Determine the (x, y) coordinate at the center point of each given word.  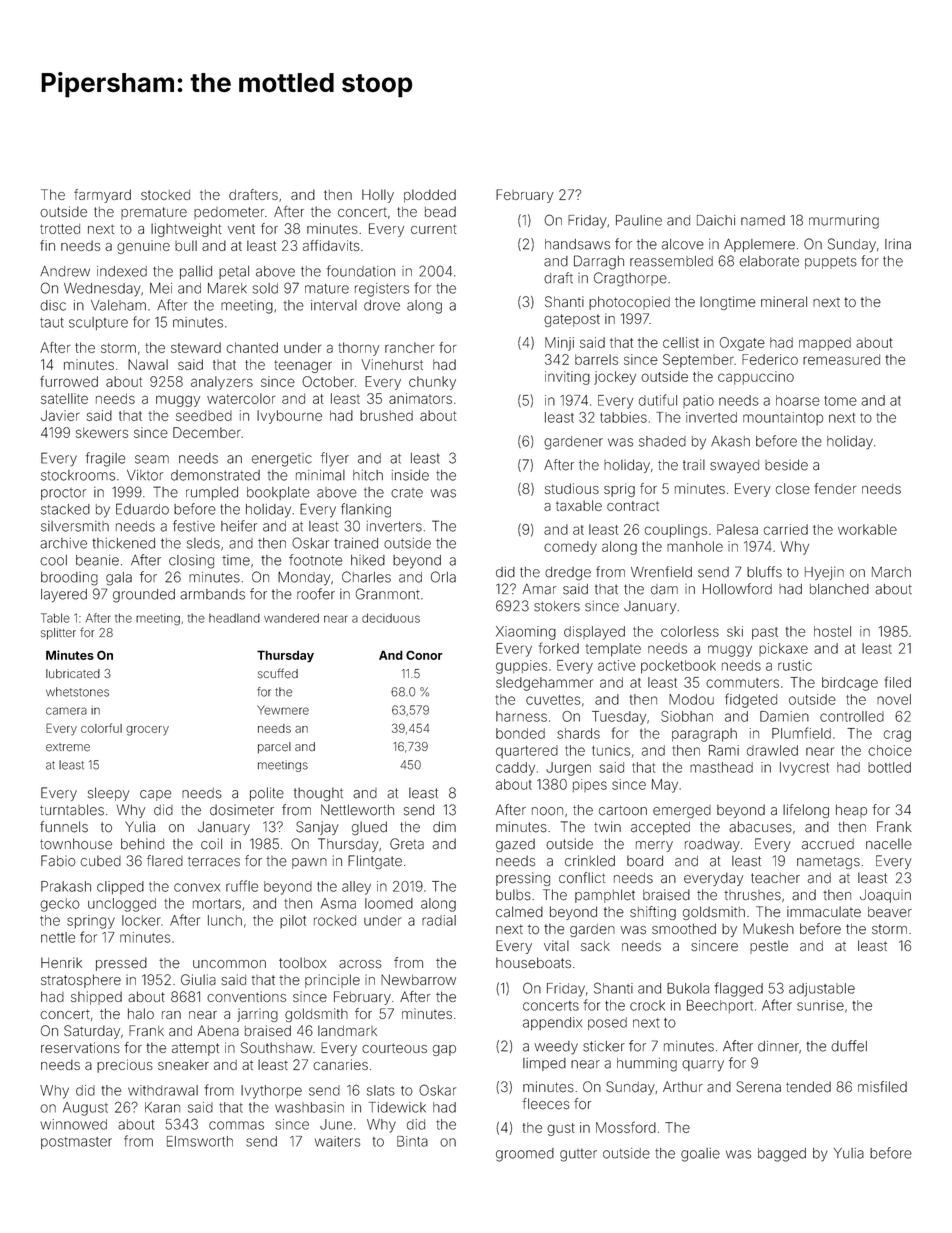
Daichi (716, 220)
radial (439, 920)
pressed (121, 964)
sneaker (183, 1064)
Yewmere (283, 710)
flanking (366, 510)
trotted (60, 229)
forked (559, 648)
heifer (239, 526)
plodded (430, 196)
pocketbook (678, 667)
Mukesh (768, 929)
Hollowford (737, 589)
